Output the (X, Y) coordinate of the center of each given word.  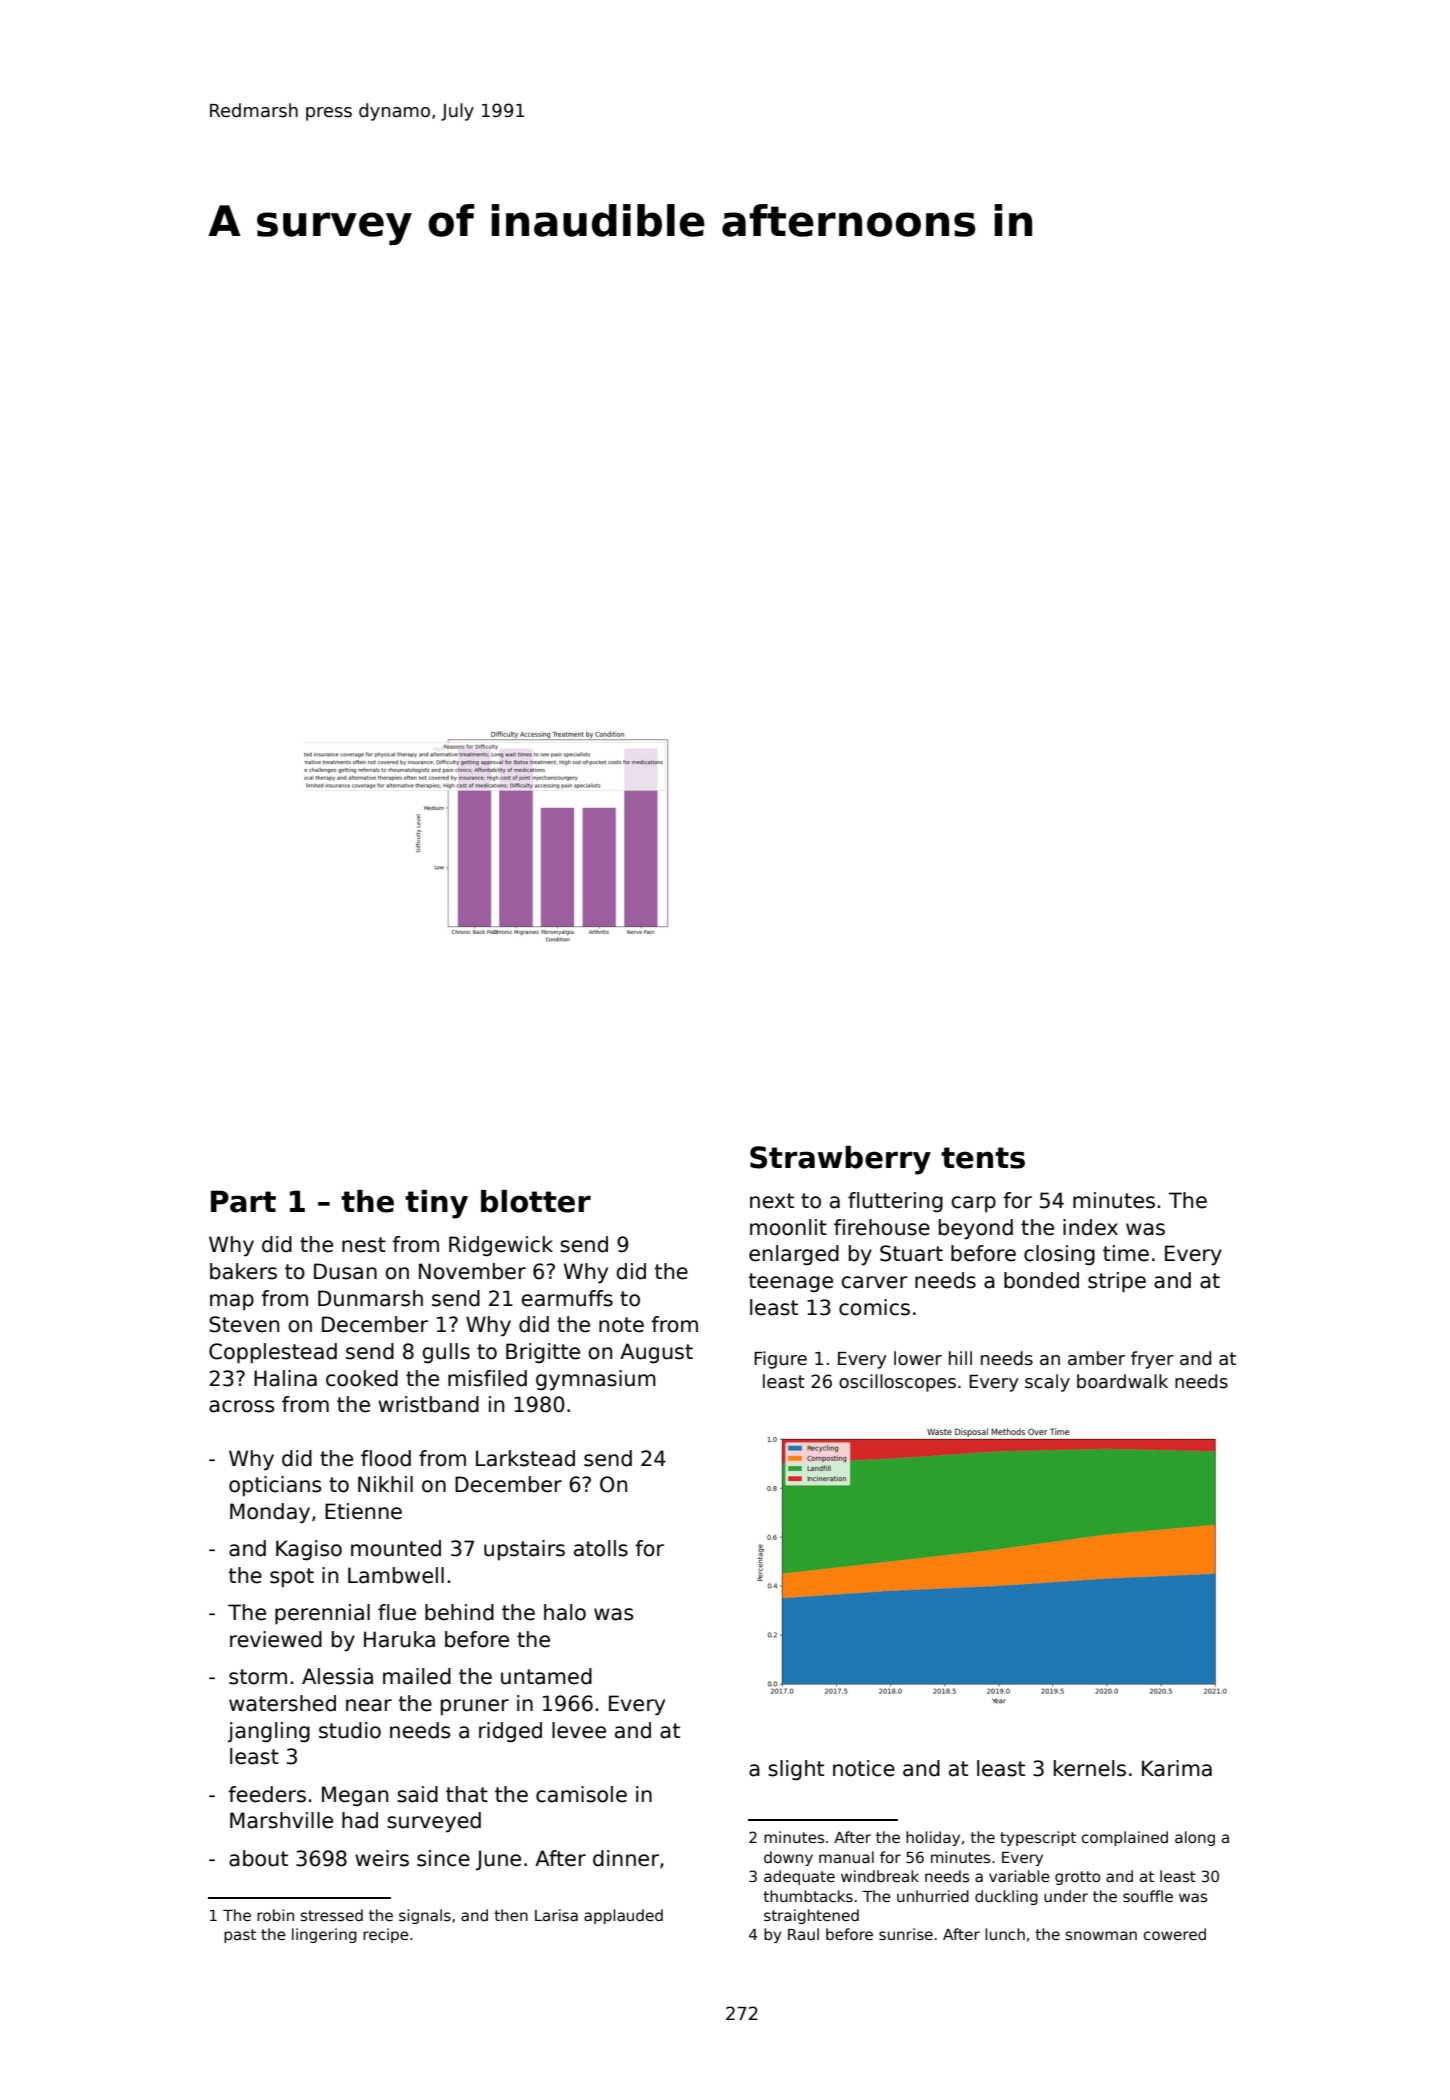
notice (864, 1768)
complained (1125, 1838)
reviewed (276, 1639)
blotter (536, 1201)
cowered (1175, 1934)
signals (425, 1916)
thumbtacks (808, 1896)
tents (983, 1158)
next (772, 1201)
